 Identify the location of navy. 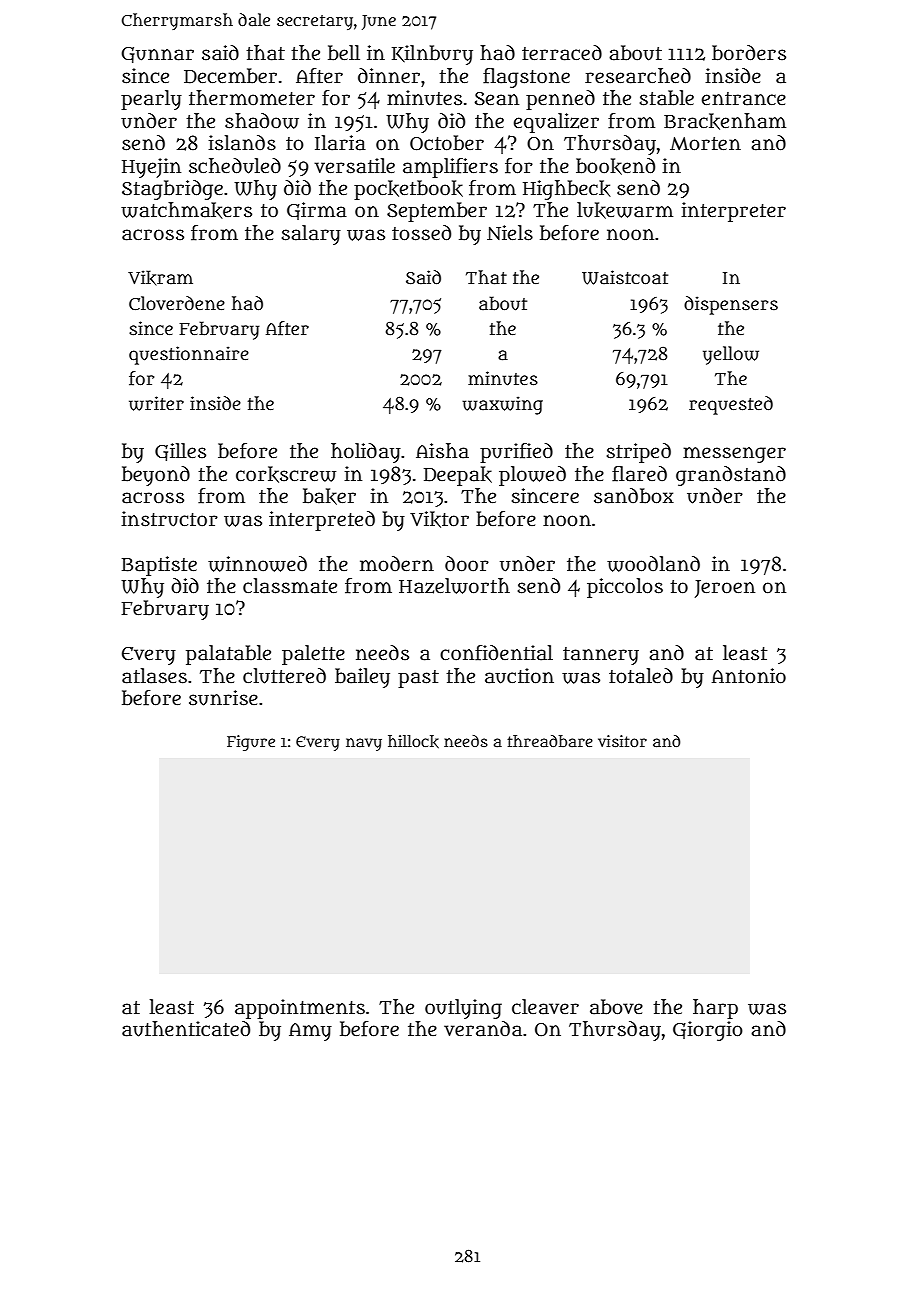
(364, 744).
